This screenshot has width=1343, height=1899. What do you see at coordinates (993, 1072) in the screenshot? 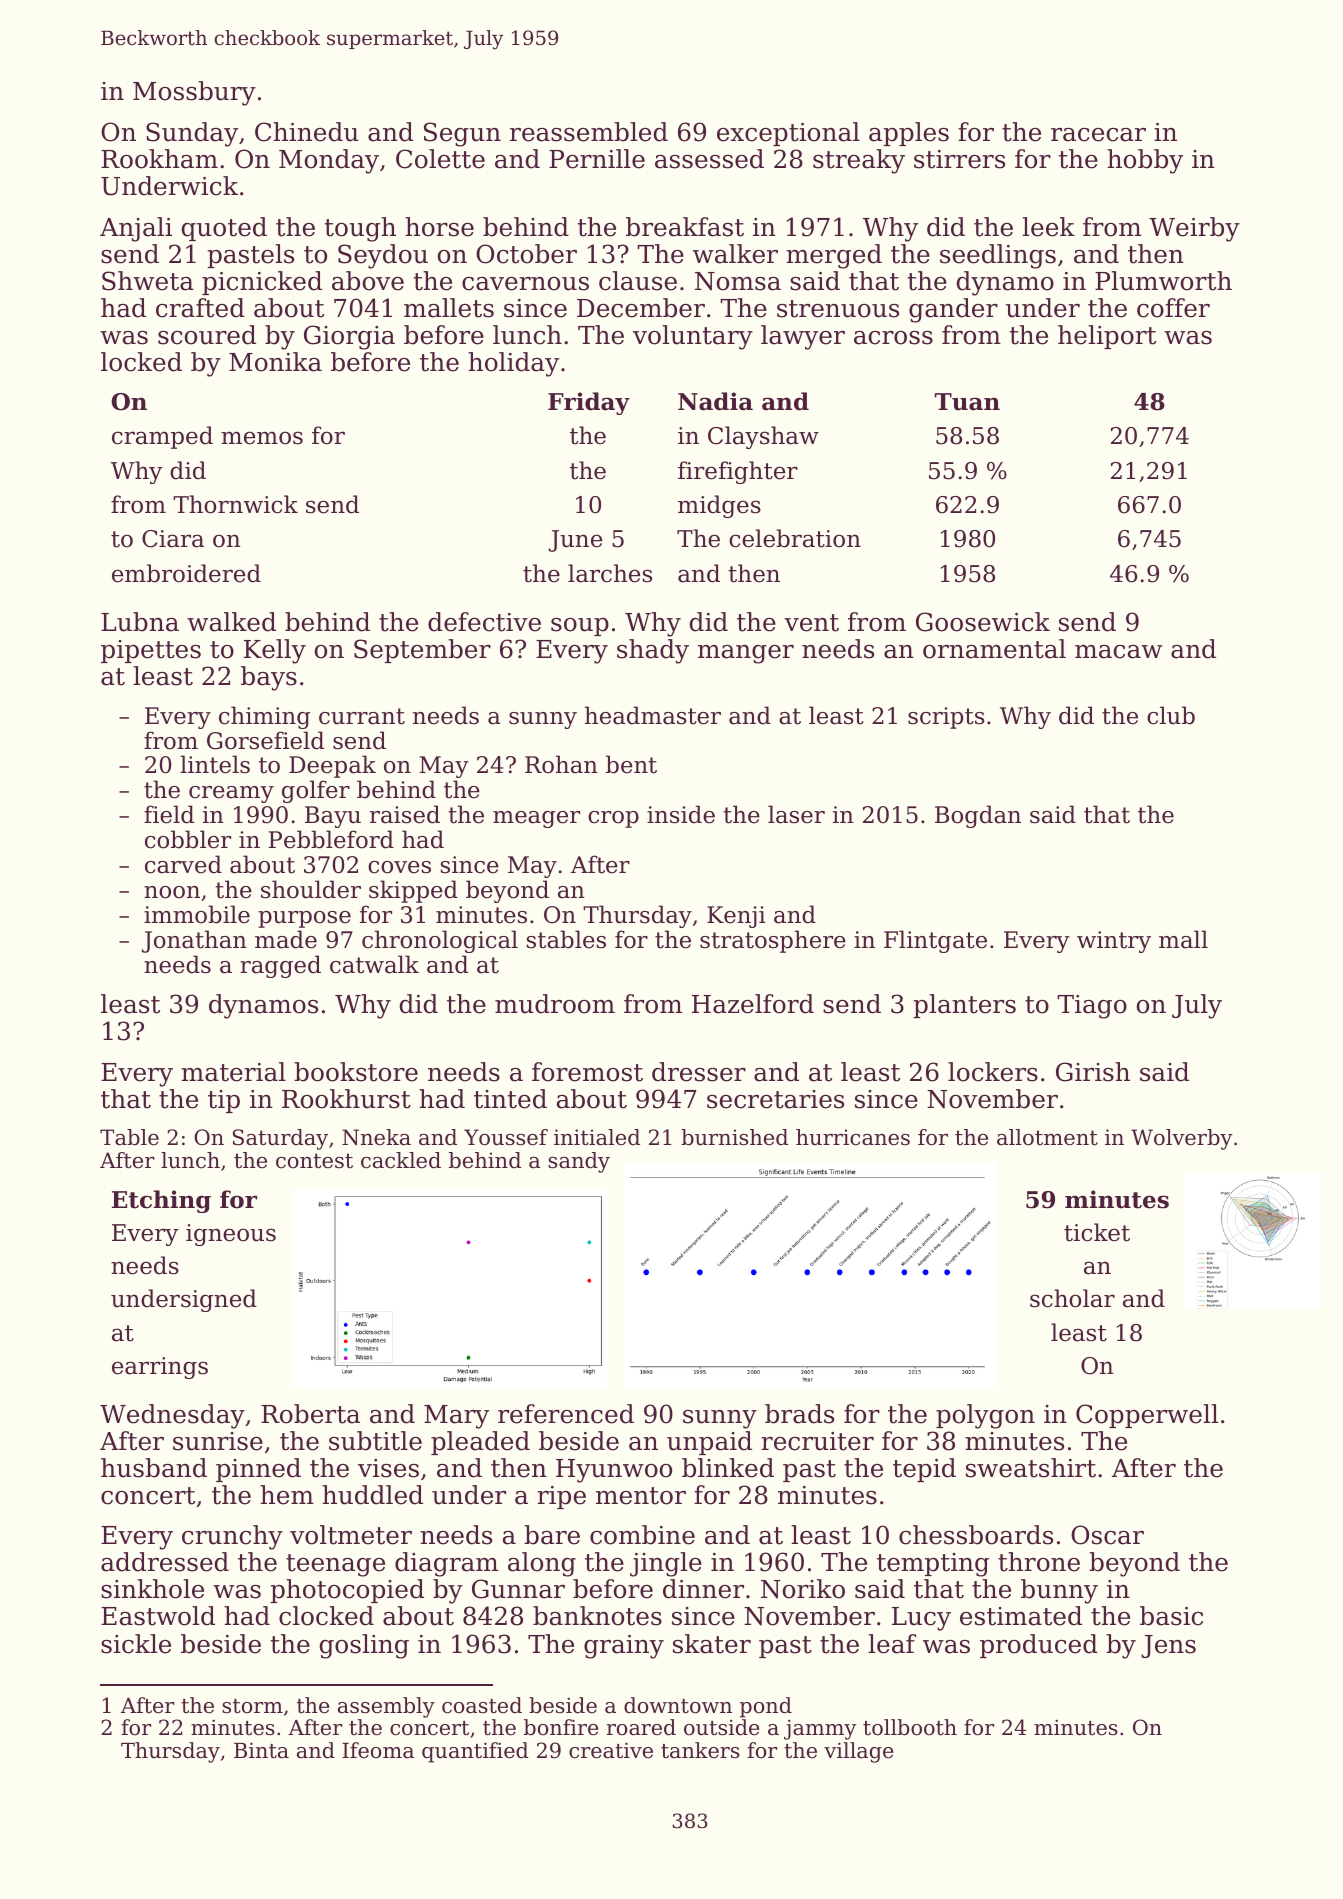
I see `lockers` at bounding box center [993, 1072].
